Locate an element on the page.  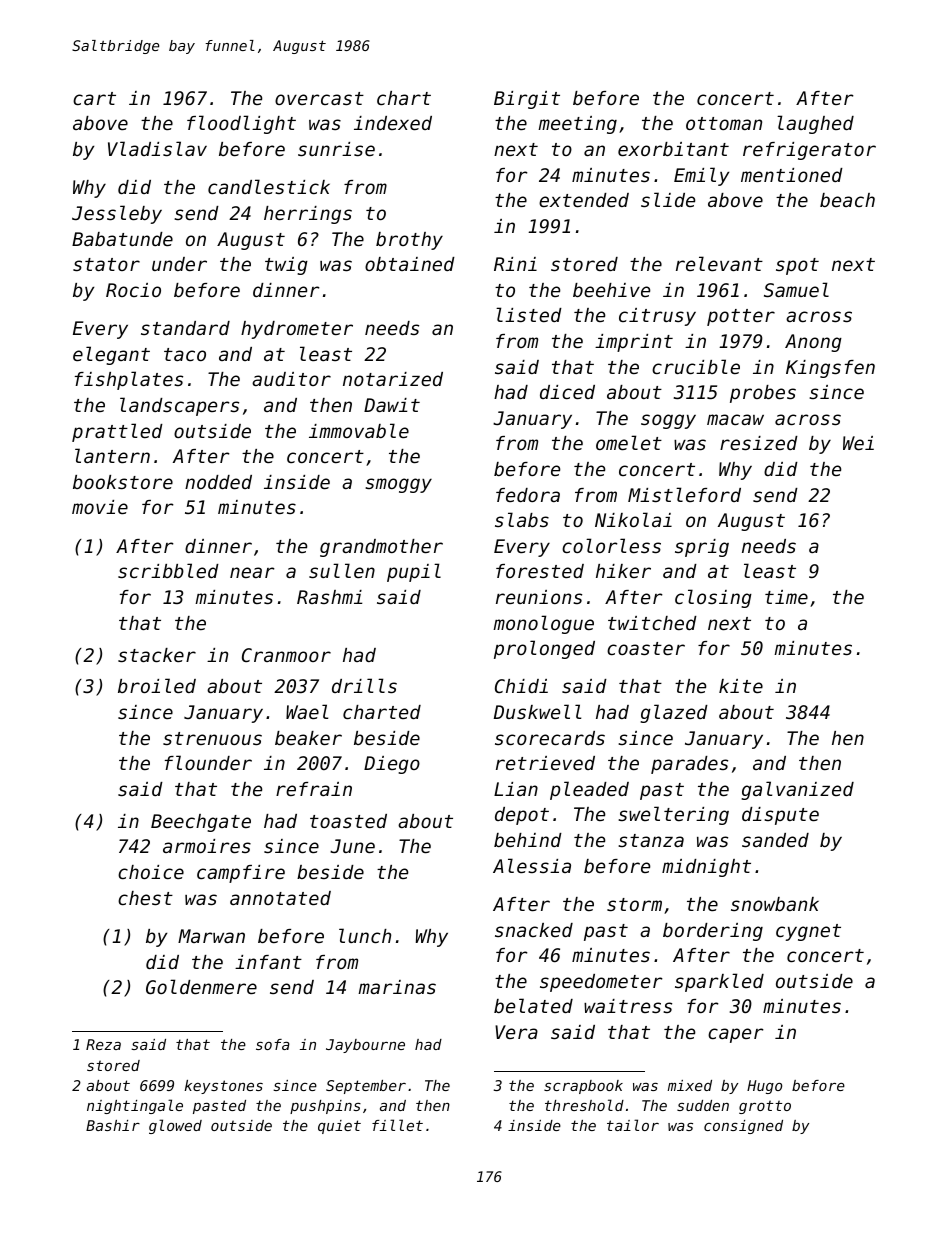
time is located at coordinates (786, 597).
